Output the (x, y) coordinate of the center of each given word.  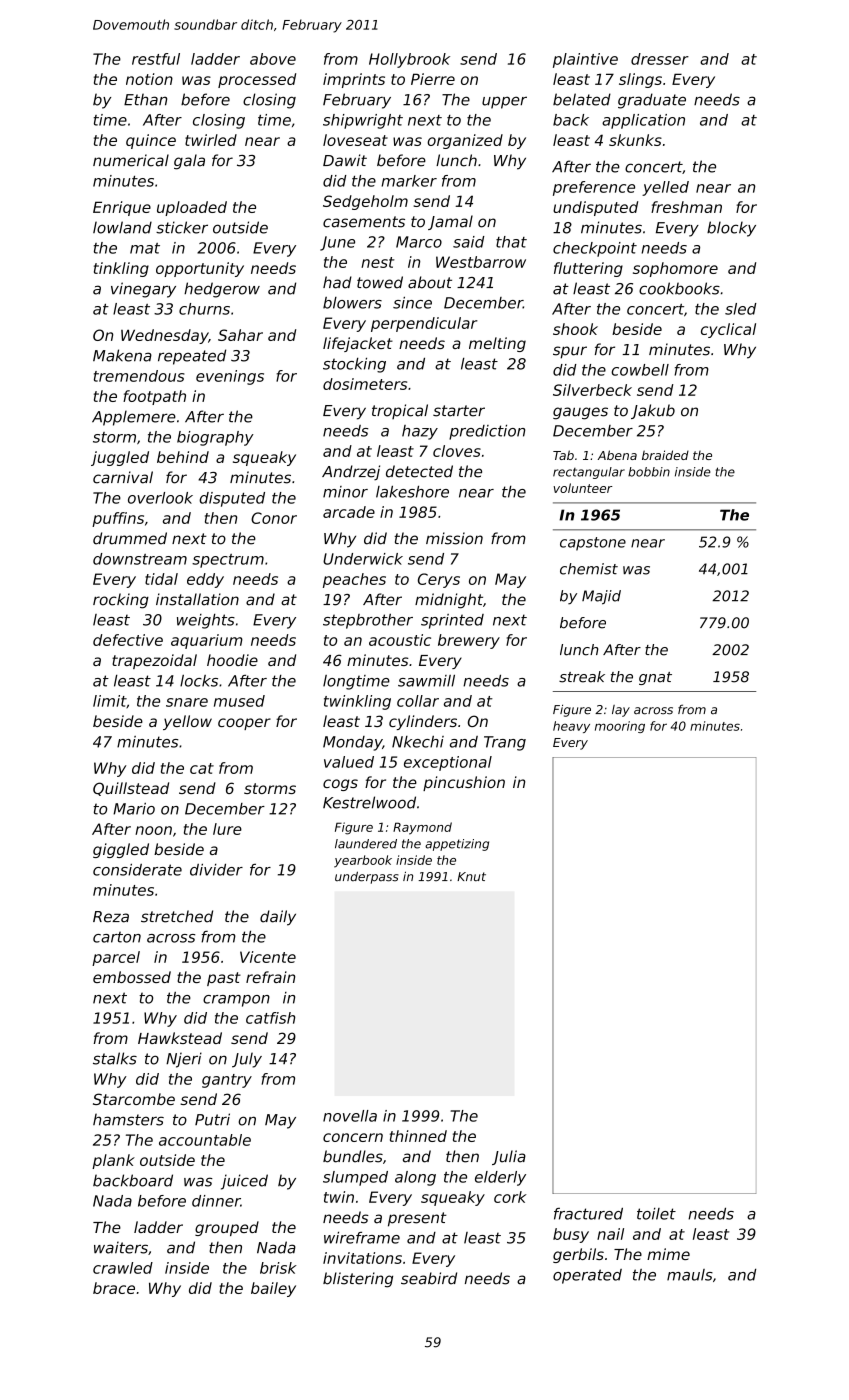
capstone (593, 544)
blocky (731, 229)
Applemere (134, 418)
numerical (131, 160)
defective (128, 640)
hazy (420, 432)
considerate (137, 870)
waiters (121, 1247)
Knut (471, 877)
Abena (617, 455)
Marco (419, 242)
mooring (620, 727)
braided (665, 455)
